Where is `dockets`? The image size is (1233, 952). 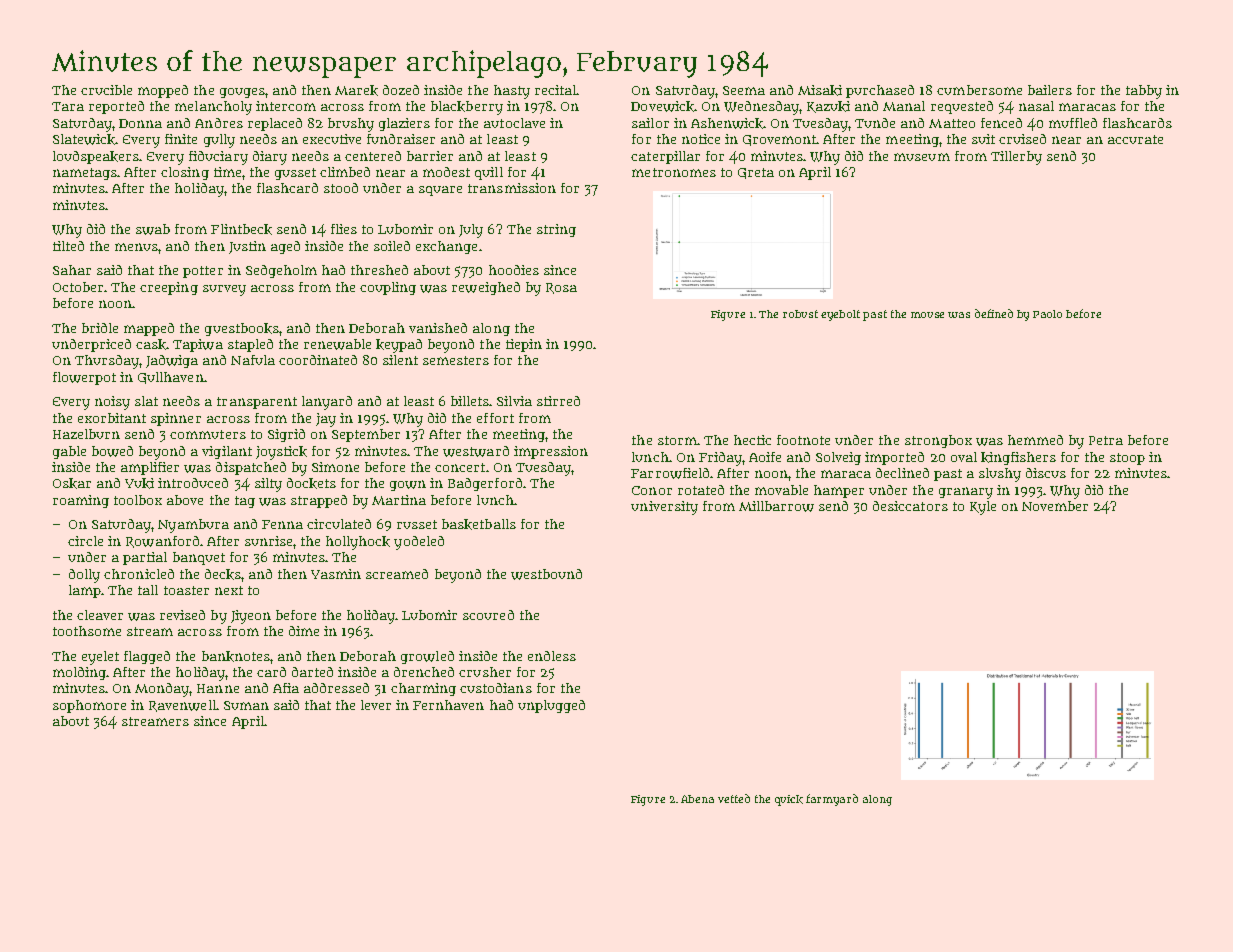 dockets is located at coordinates (311, 483).
